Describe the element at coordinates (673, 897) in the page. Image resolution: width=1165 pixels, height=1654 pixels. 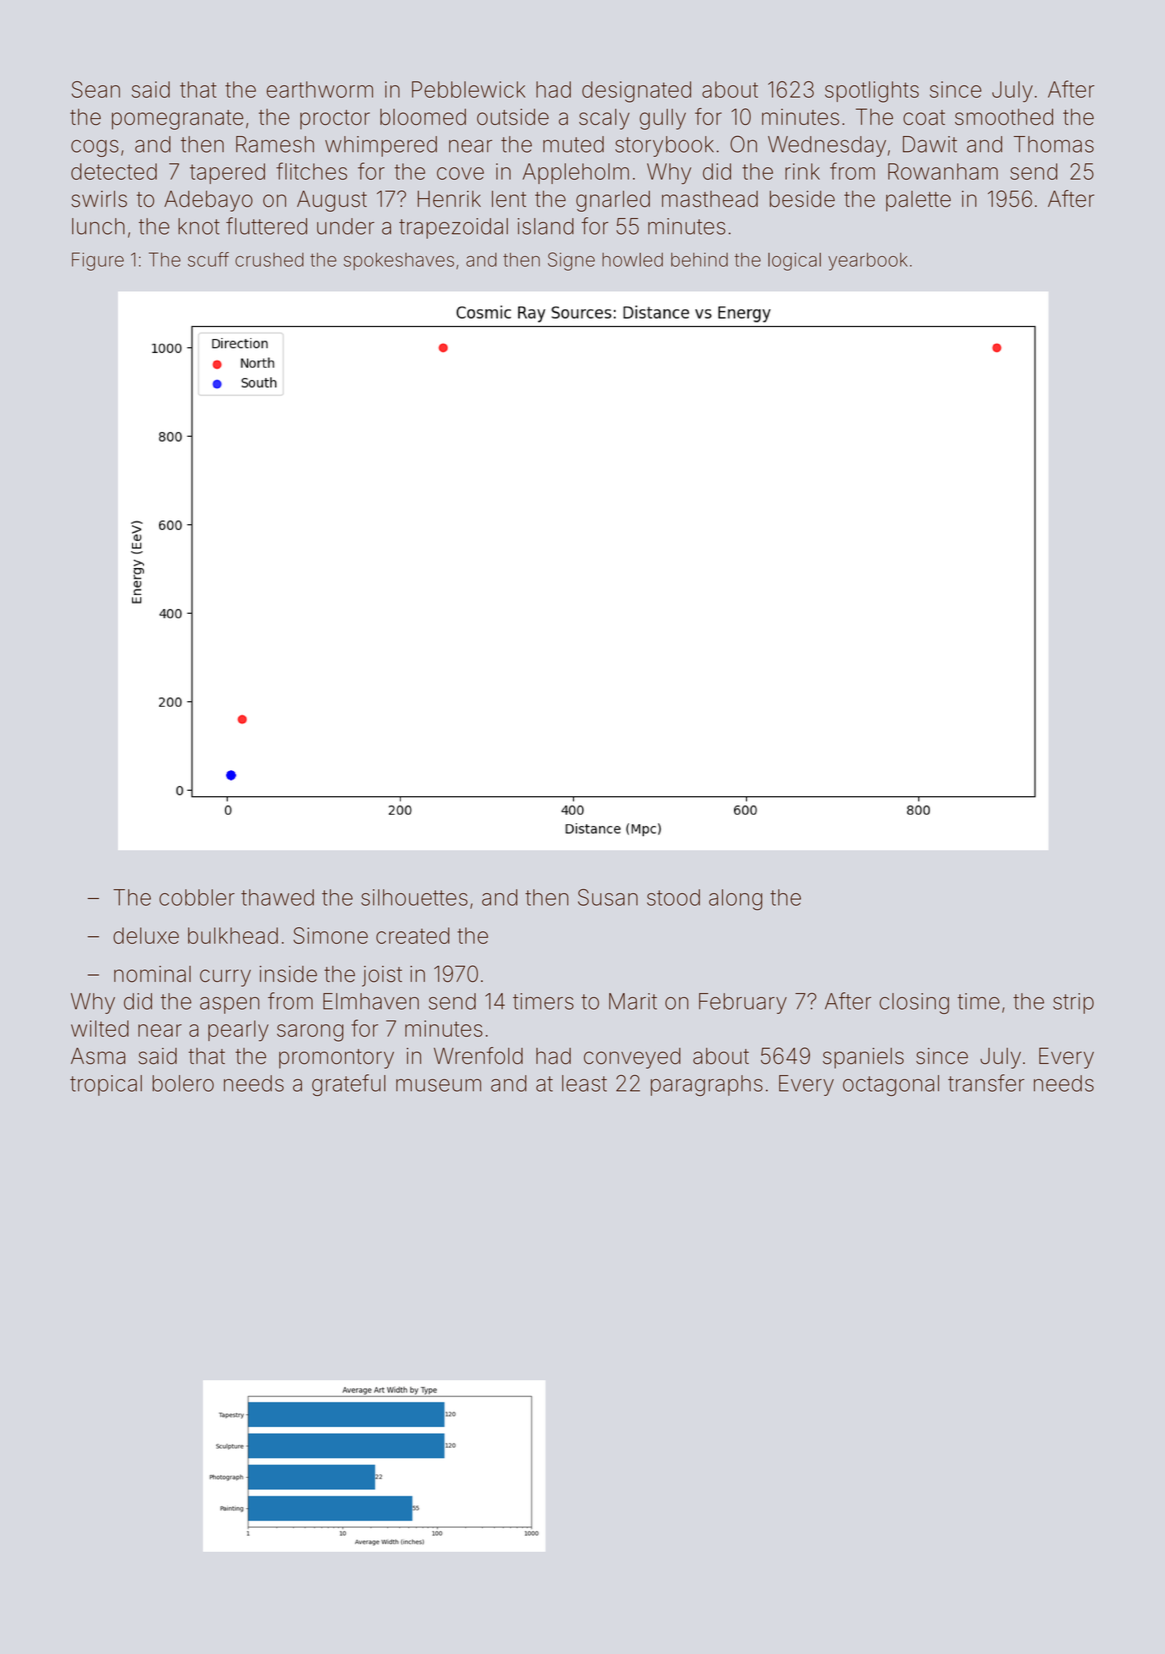
I see `stood` at that location.
